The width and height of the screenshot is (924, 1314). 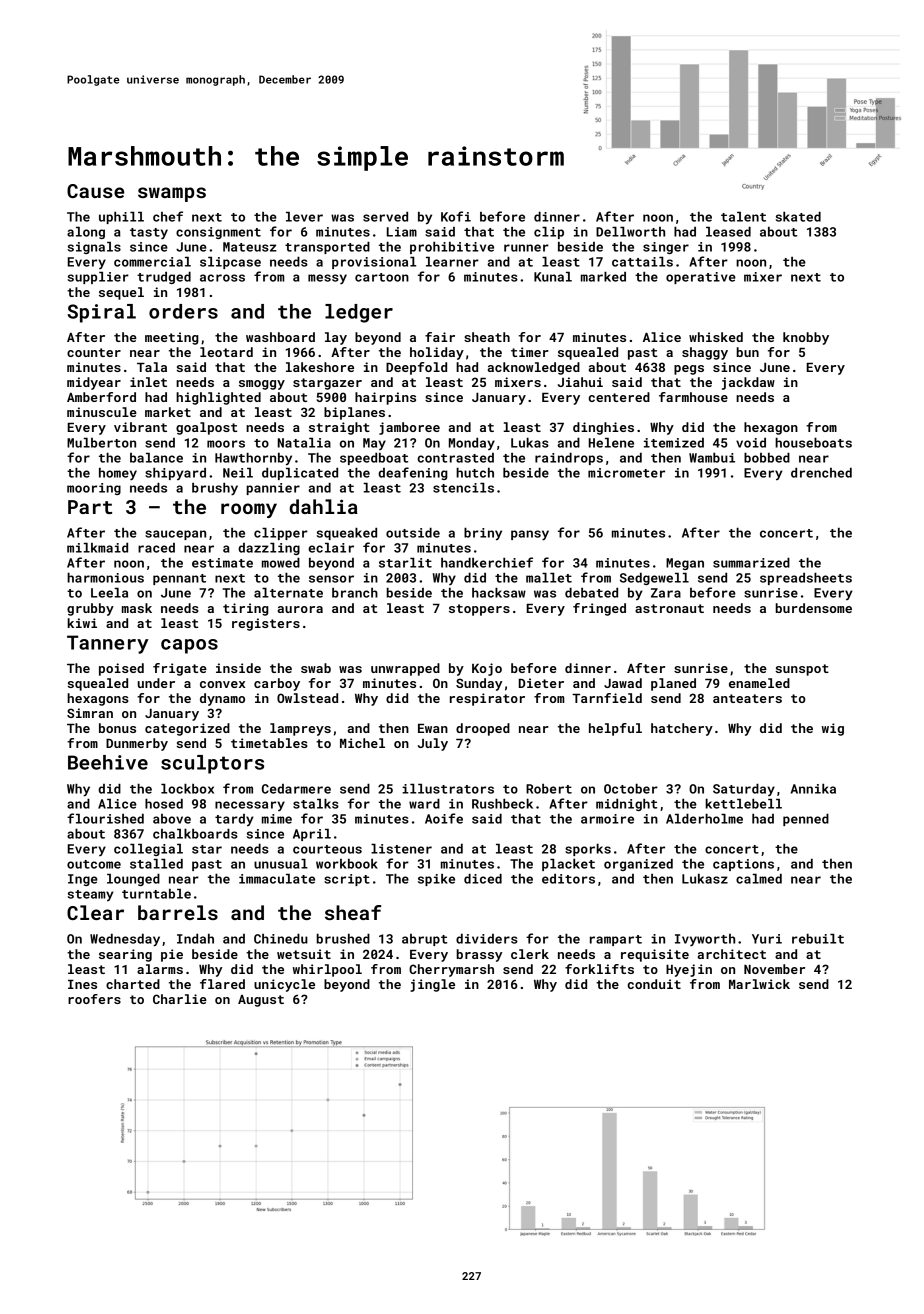 I want to click on Michel, so click(x=362, y=743).
